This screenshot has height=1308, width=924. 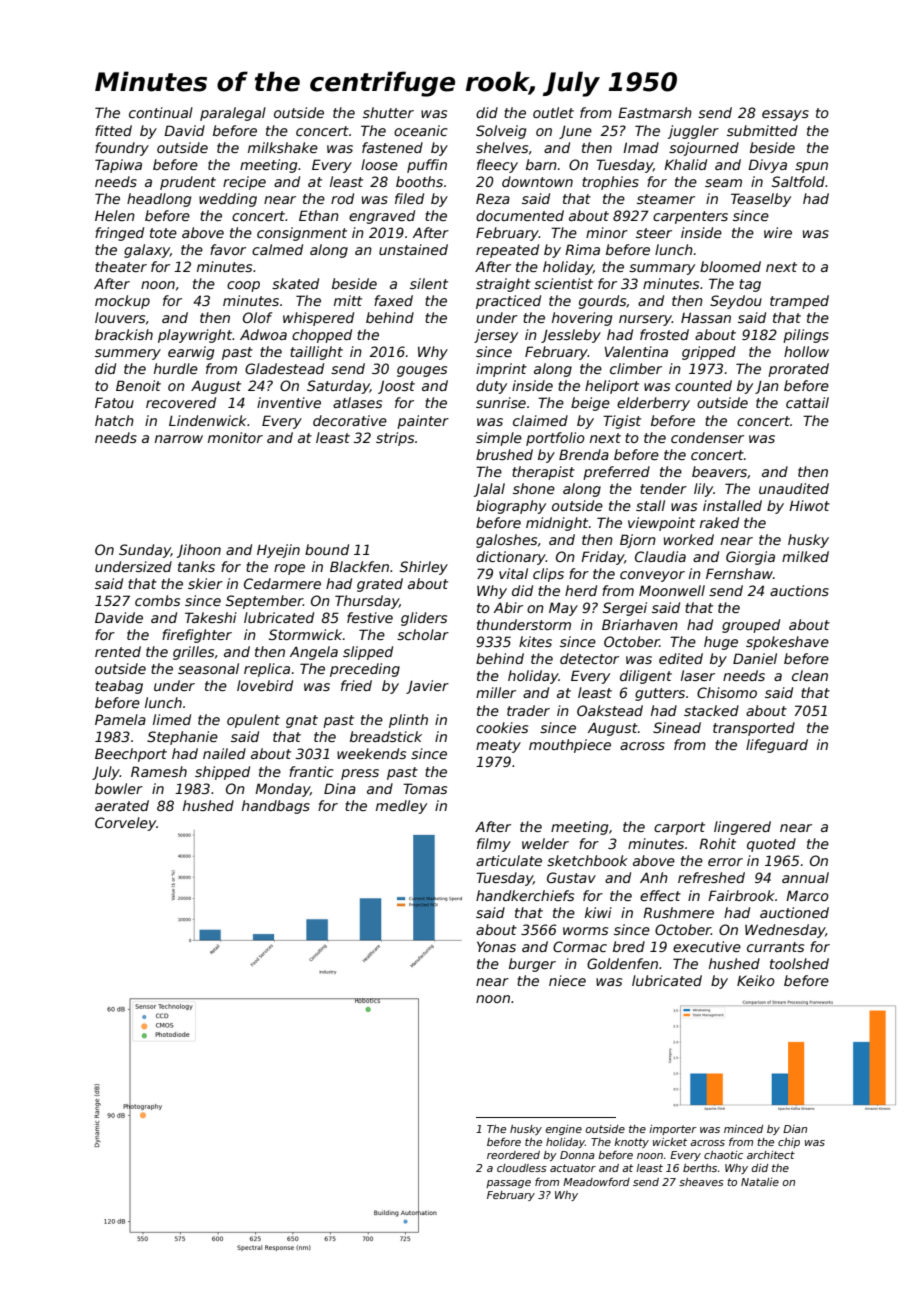 What do you see at coordinates (113, 130) in the screenshot?
I see `fitted` at bounding box center [113, 130].
